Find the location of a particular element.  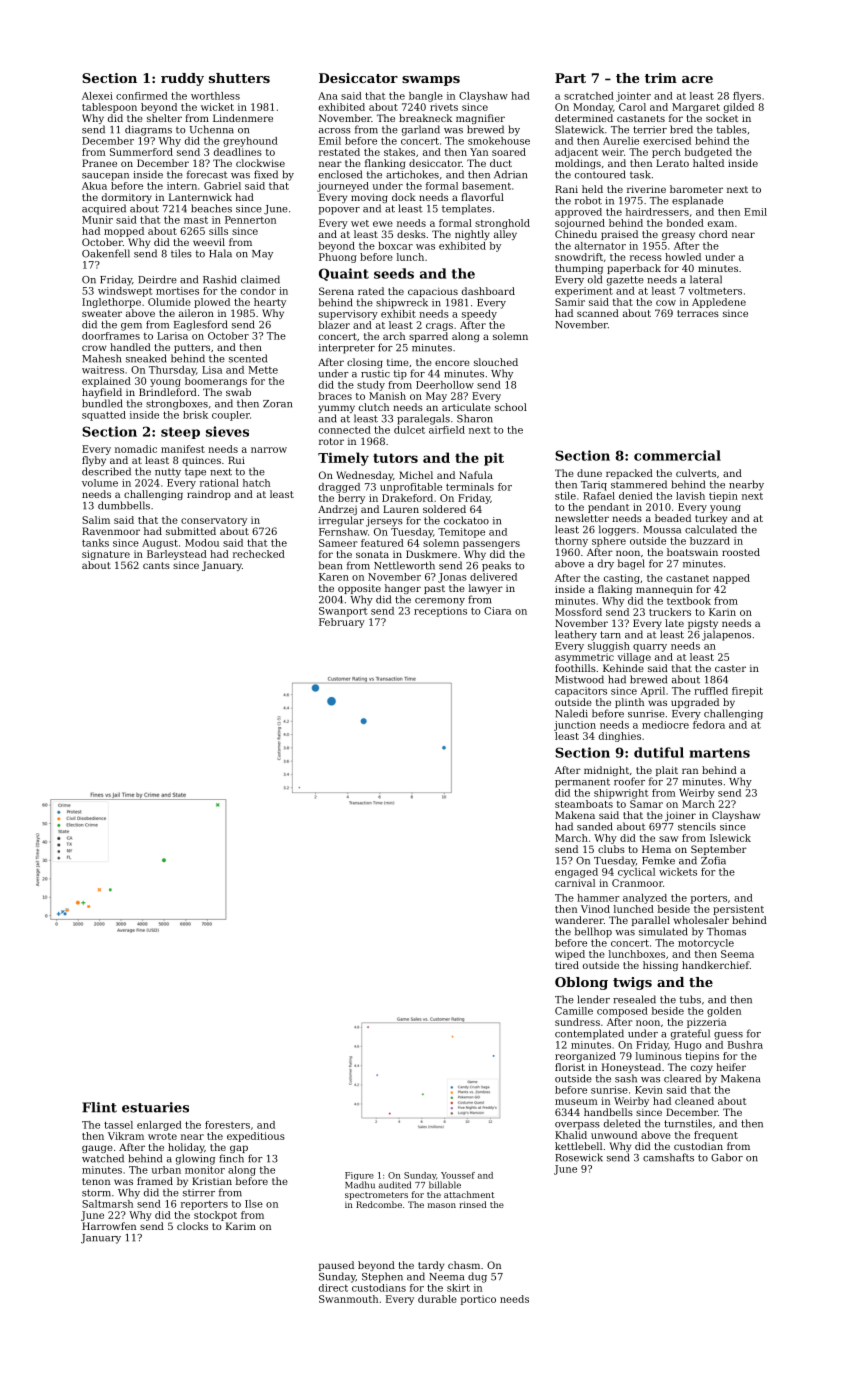

Bushra is located at coordinates (745, 1045).
